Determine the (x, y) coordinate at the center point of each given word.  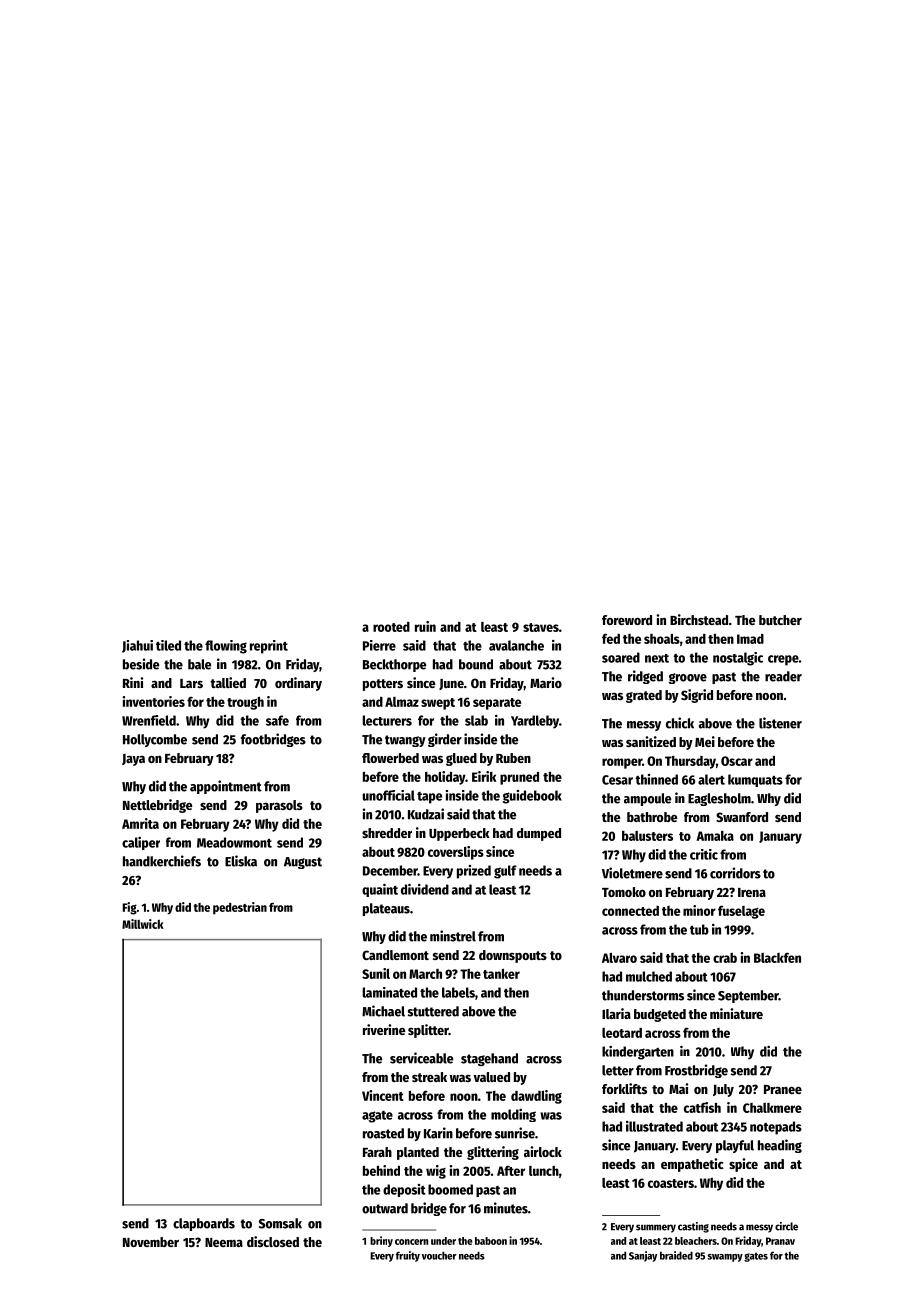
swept (438, 704)
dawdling (536, 1097)
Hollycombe (155, 740)
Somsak (280, 1223)
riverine (384, 1029)
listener (780, 723)
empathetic (692, 1165)
